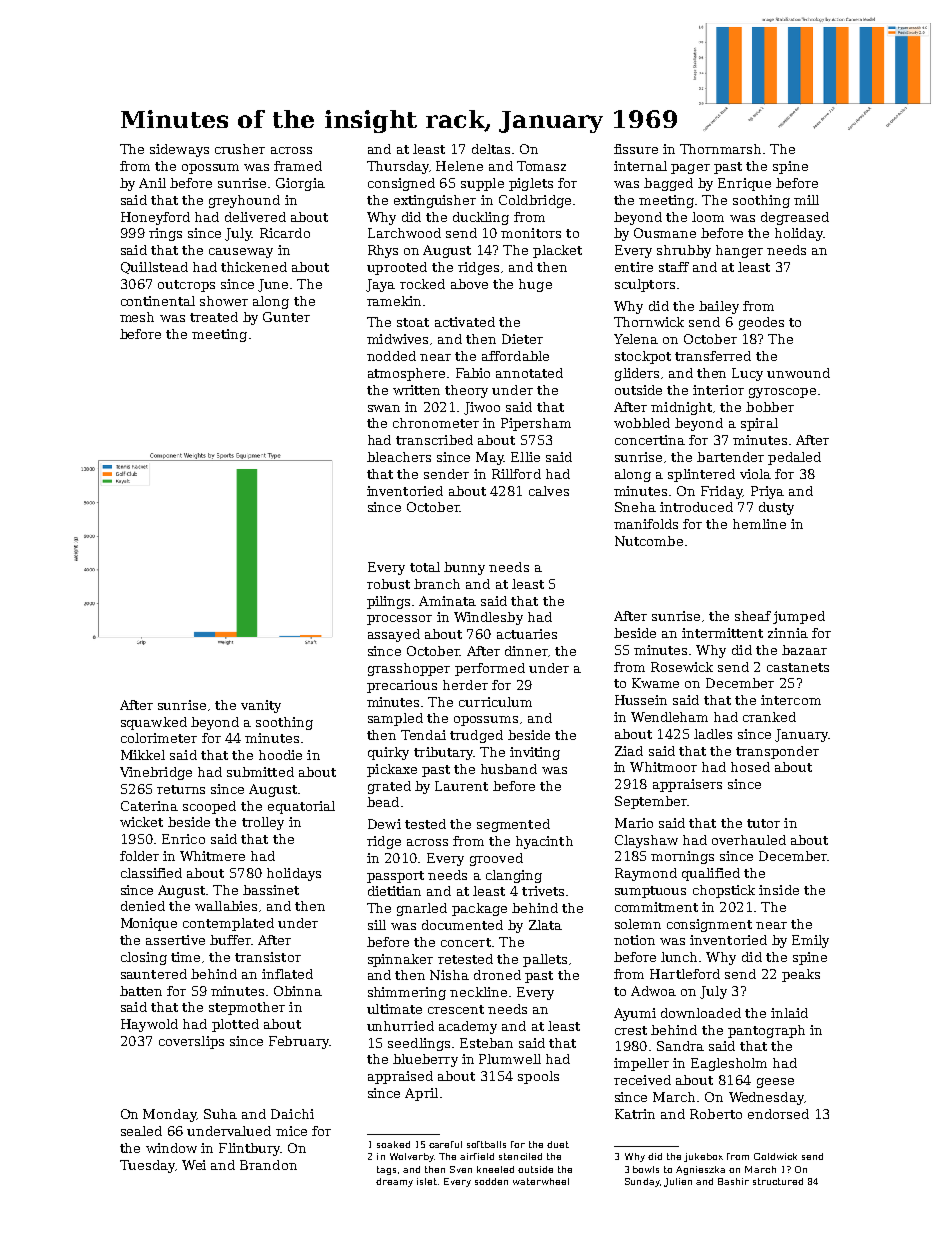  I want to click on Whitmoor, so click(663, 767).
